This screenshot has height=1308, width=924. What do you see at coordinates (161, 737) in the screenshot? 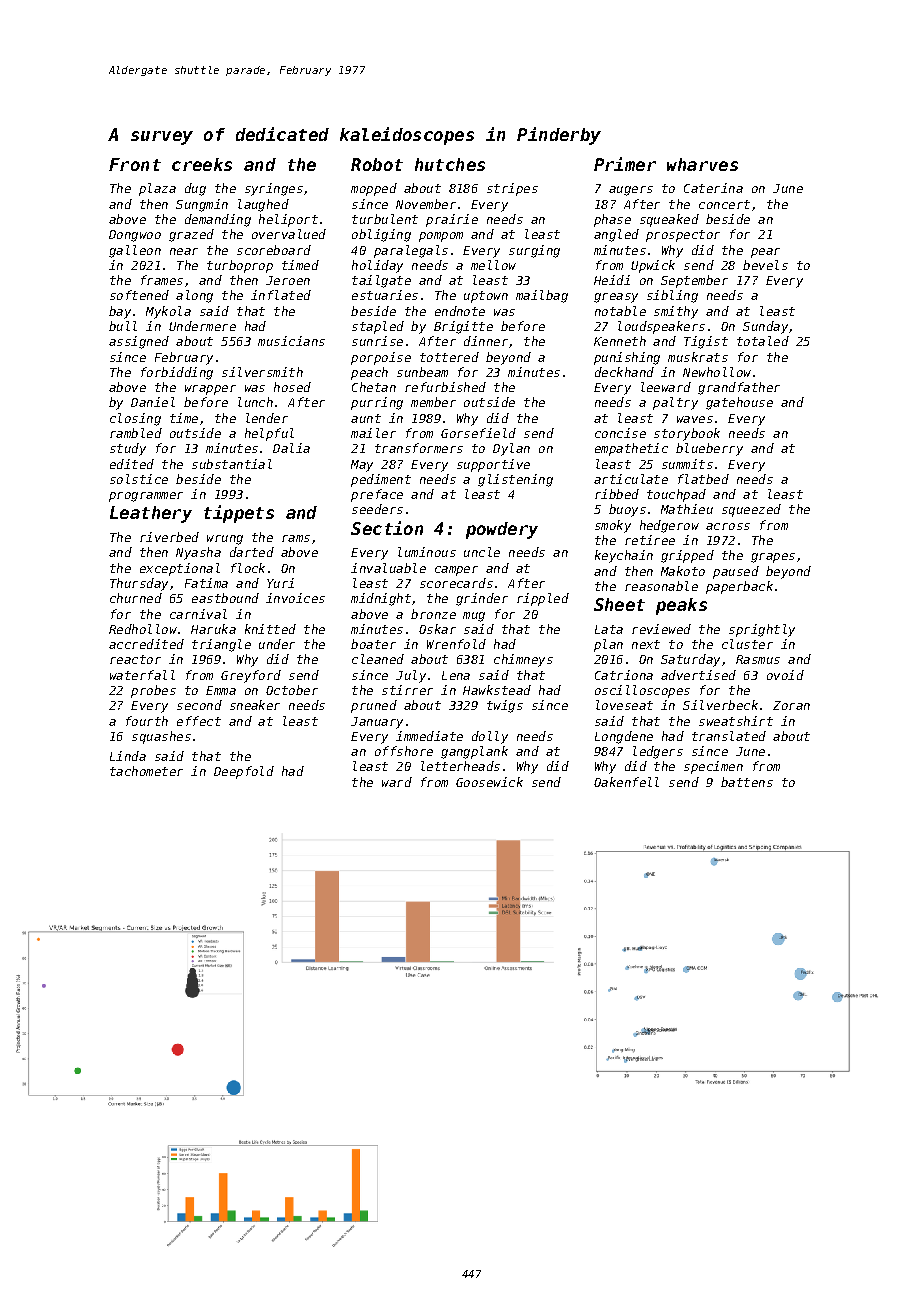
I see `squashes` at bounding box center [161, 737].
